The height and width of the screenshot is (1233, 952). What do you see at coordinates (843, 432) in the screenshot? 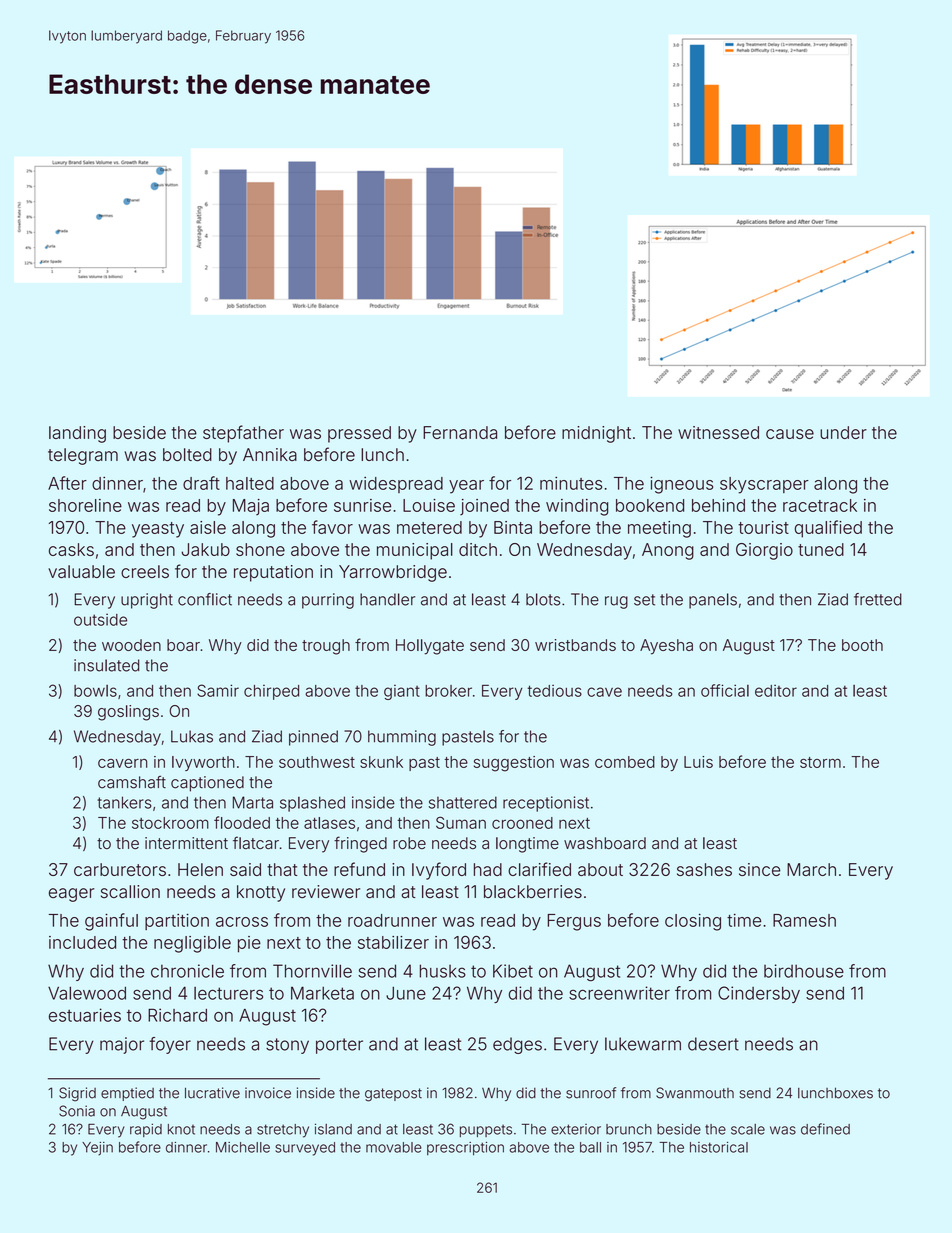
I see `under` at bounding box center [843, 432].
